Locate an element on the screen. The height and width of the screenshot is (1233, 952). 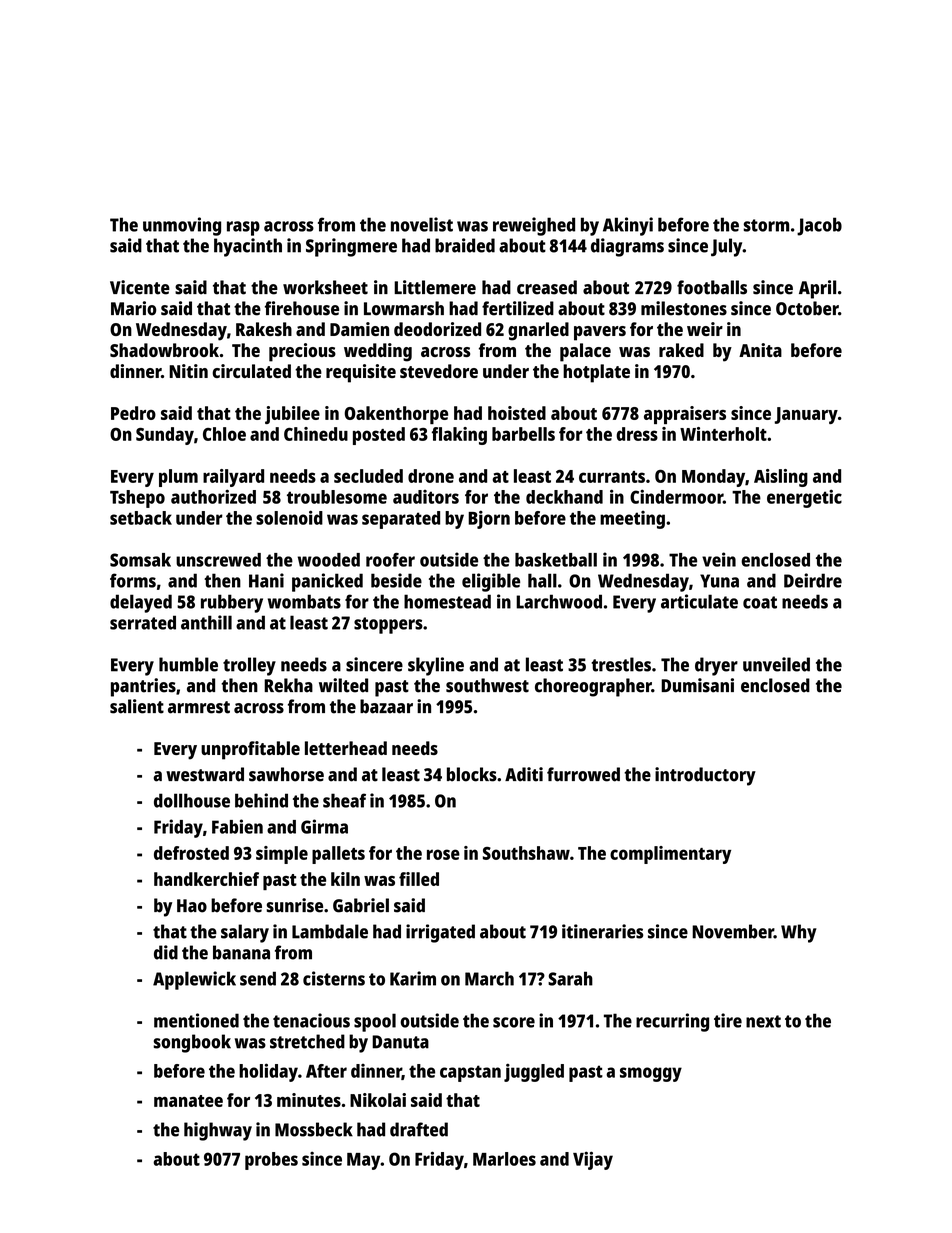
complimentary is located at coordinates (670, 855).
